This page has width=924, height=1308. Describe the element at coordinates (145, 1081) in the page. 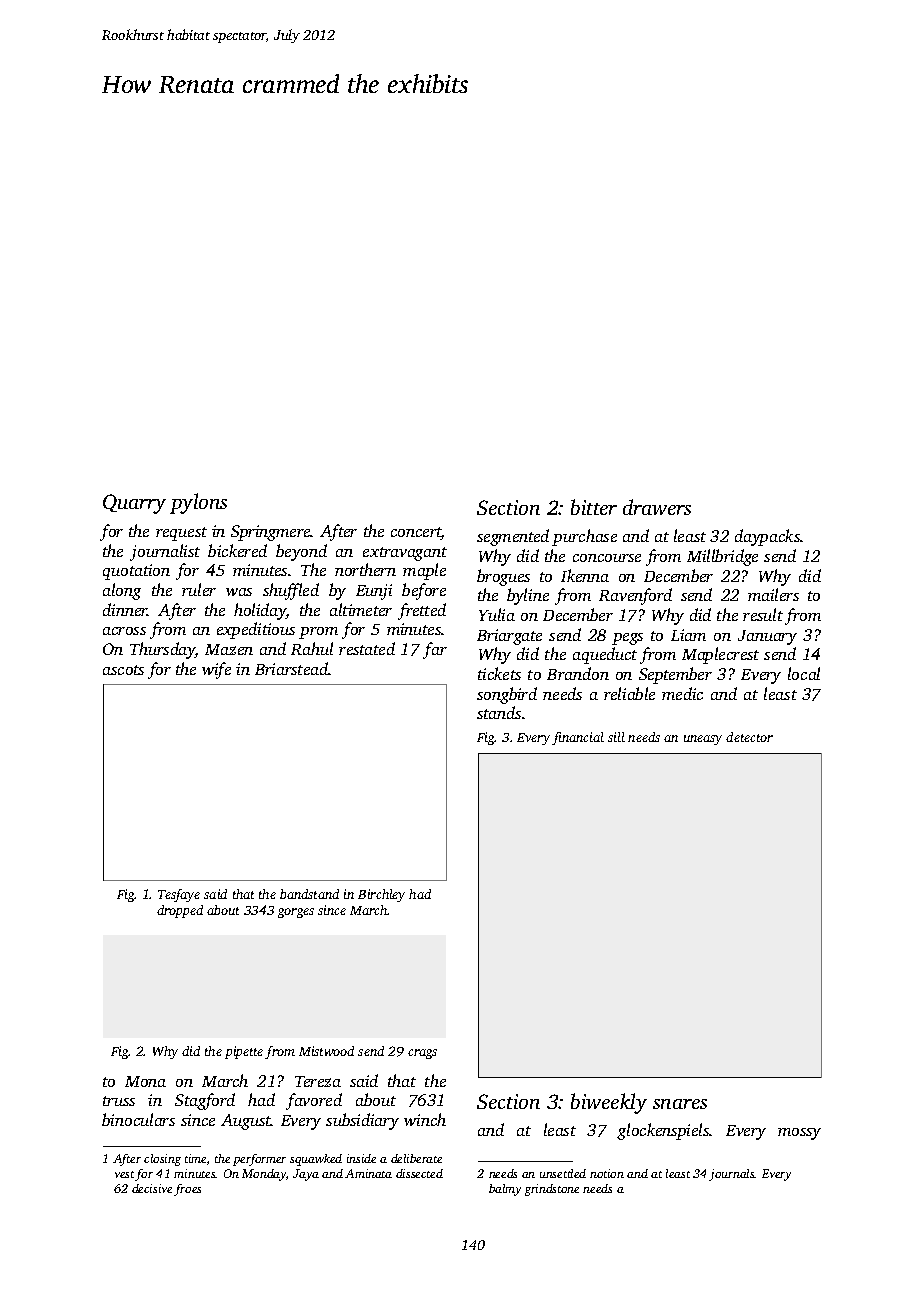

I see `Mona` at that location.
